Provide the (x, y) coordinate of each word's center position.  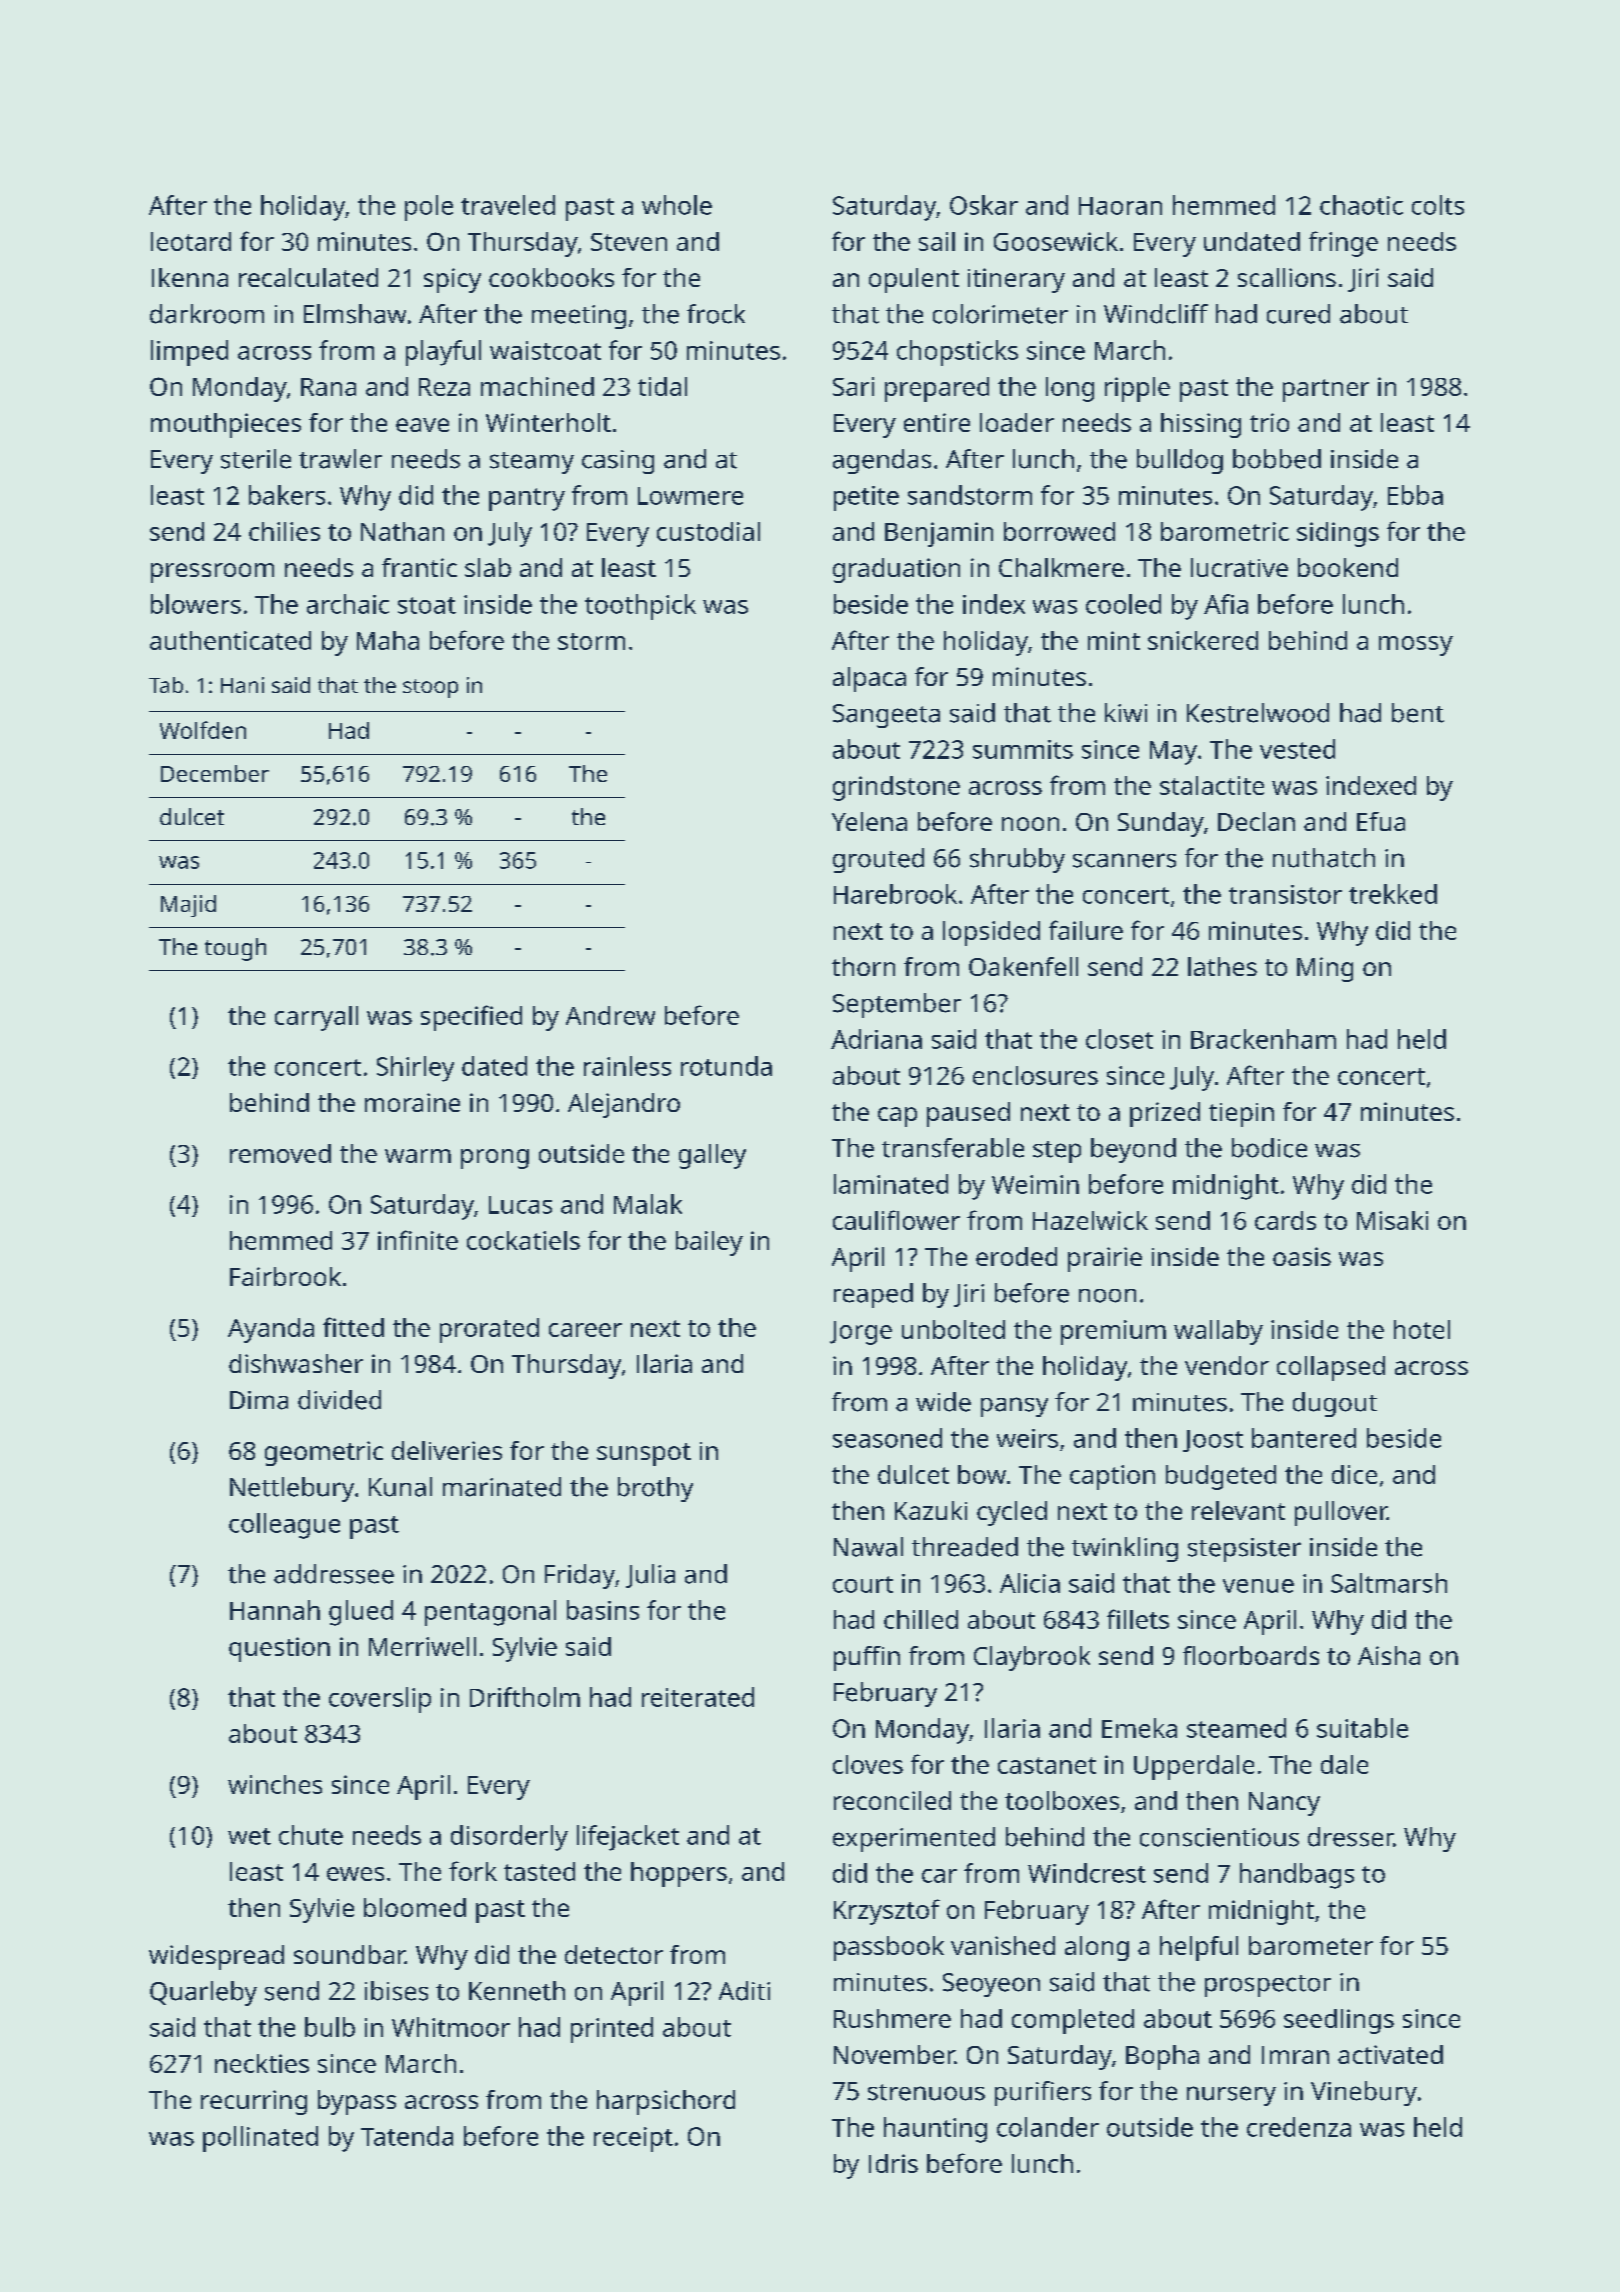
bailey (709, 1243)
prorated (489, 1330)
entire (937, 422)
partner (1326, 390)
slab (488, 567)
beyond (1133, 1150)
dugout (1335, 1404)
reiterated (698, 1697)
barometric (1225, 531)
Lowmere (690, 496)
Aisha (1389, 1655)
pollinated (260, 2139)
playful (443, 353)
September (897, 1005)
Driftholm (525, 1697)
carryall (316, 1018)
